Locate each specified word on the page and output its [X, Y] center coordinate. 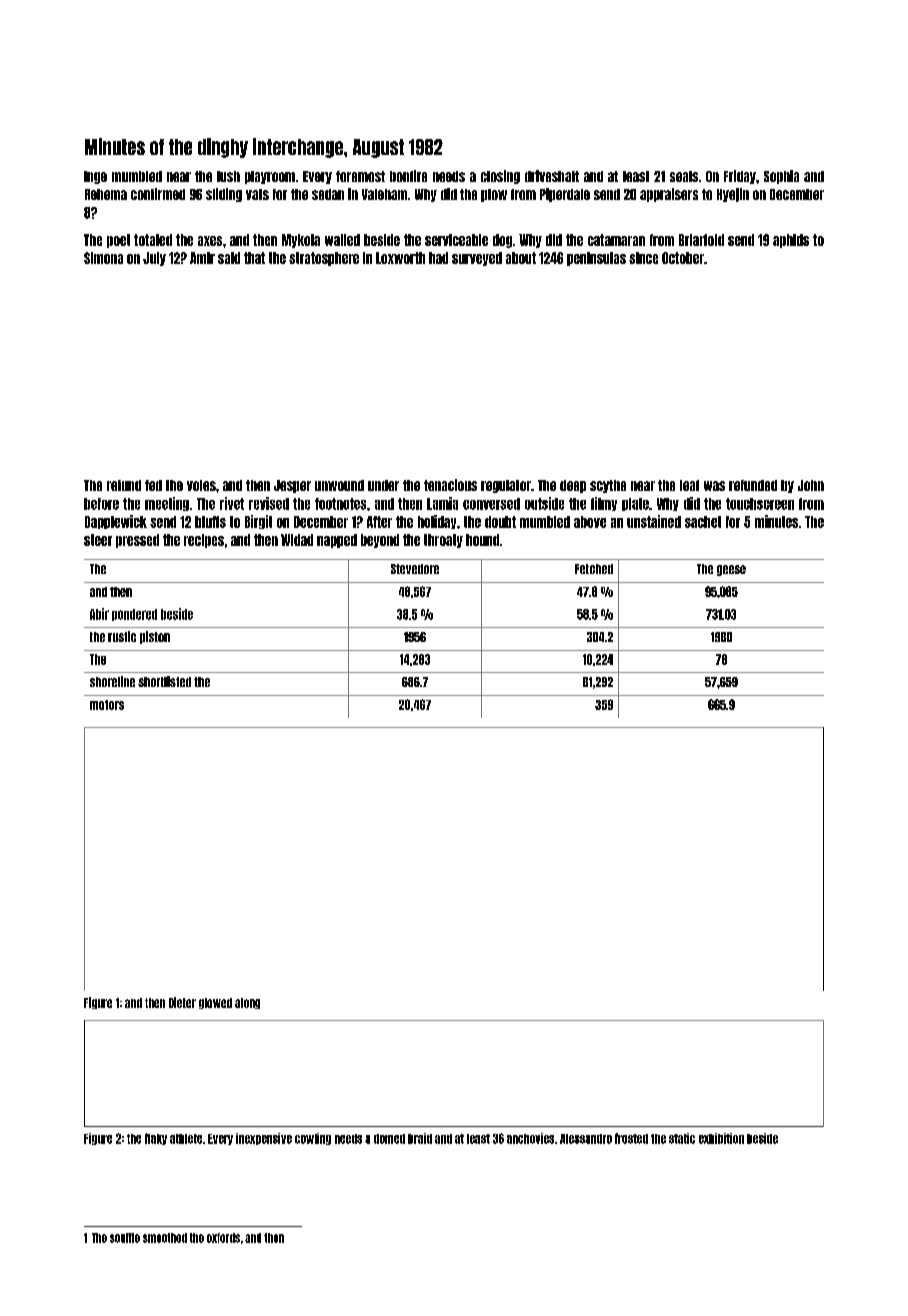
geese [731, 570]
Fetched [594, 569]
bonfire [408, 176]
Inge [95, 177]
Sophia [781, 177]
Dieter [182, 1002]
